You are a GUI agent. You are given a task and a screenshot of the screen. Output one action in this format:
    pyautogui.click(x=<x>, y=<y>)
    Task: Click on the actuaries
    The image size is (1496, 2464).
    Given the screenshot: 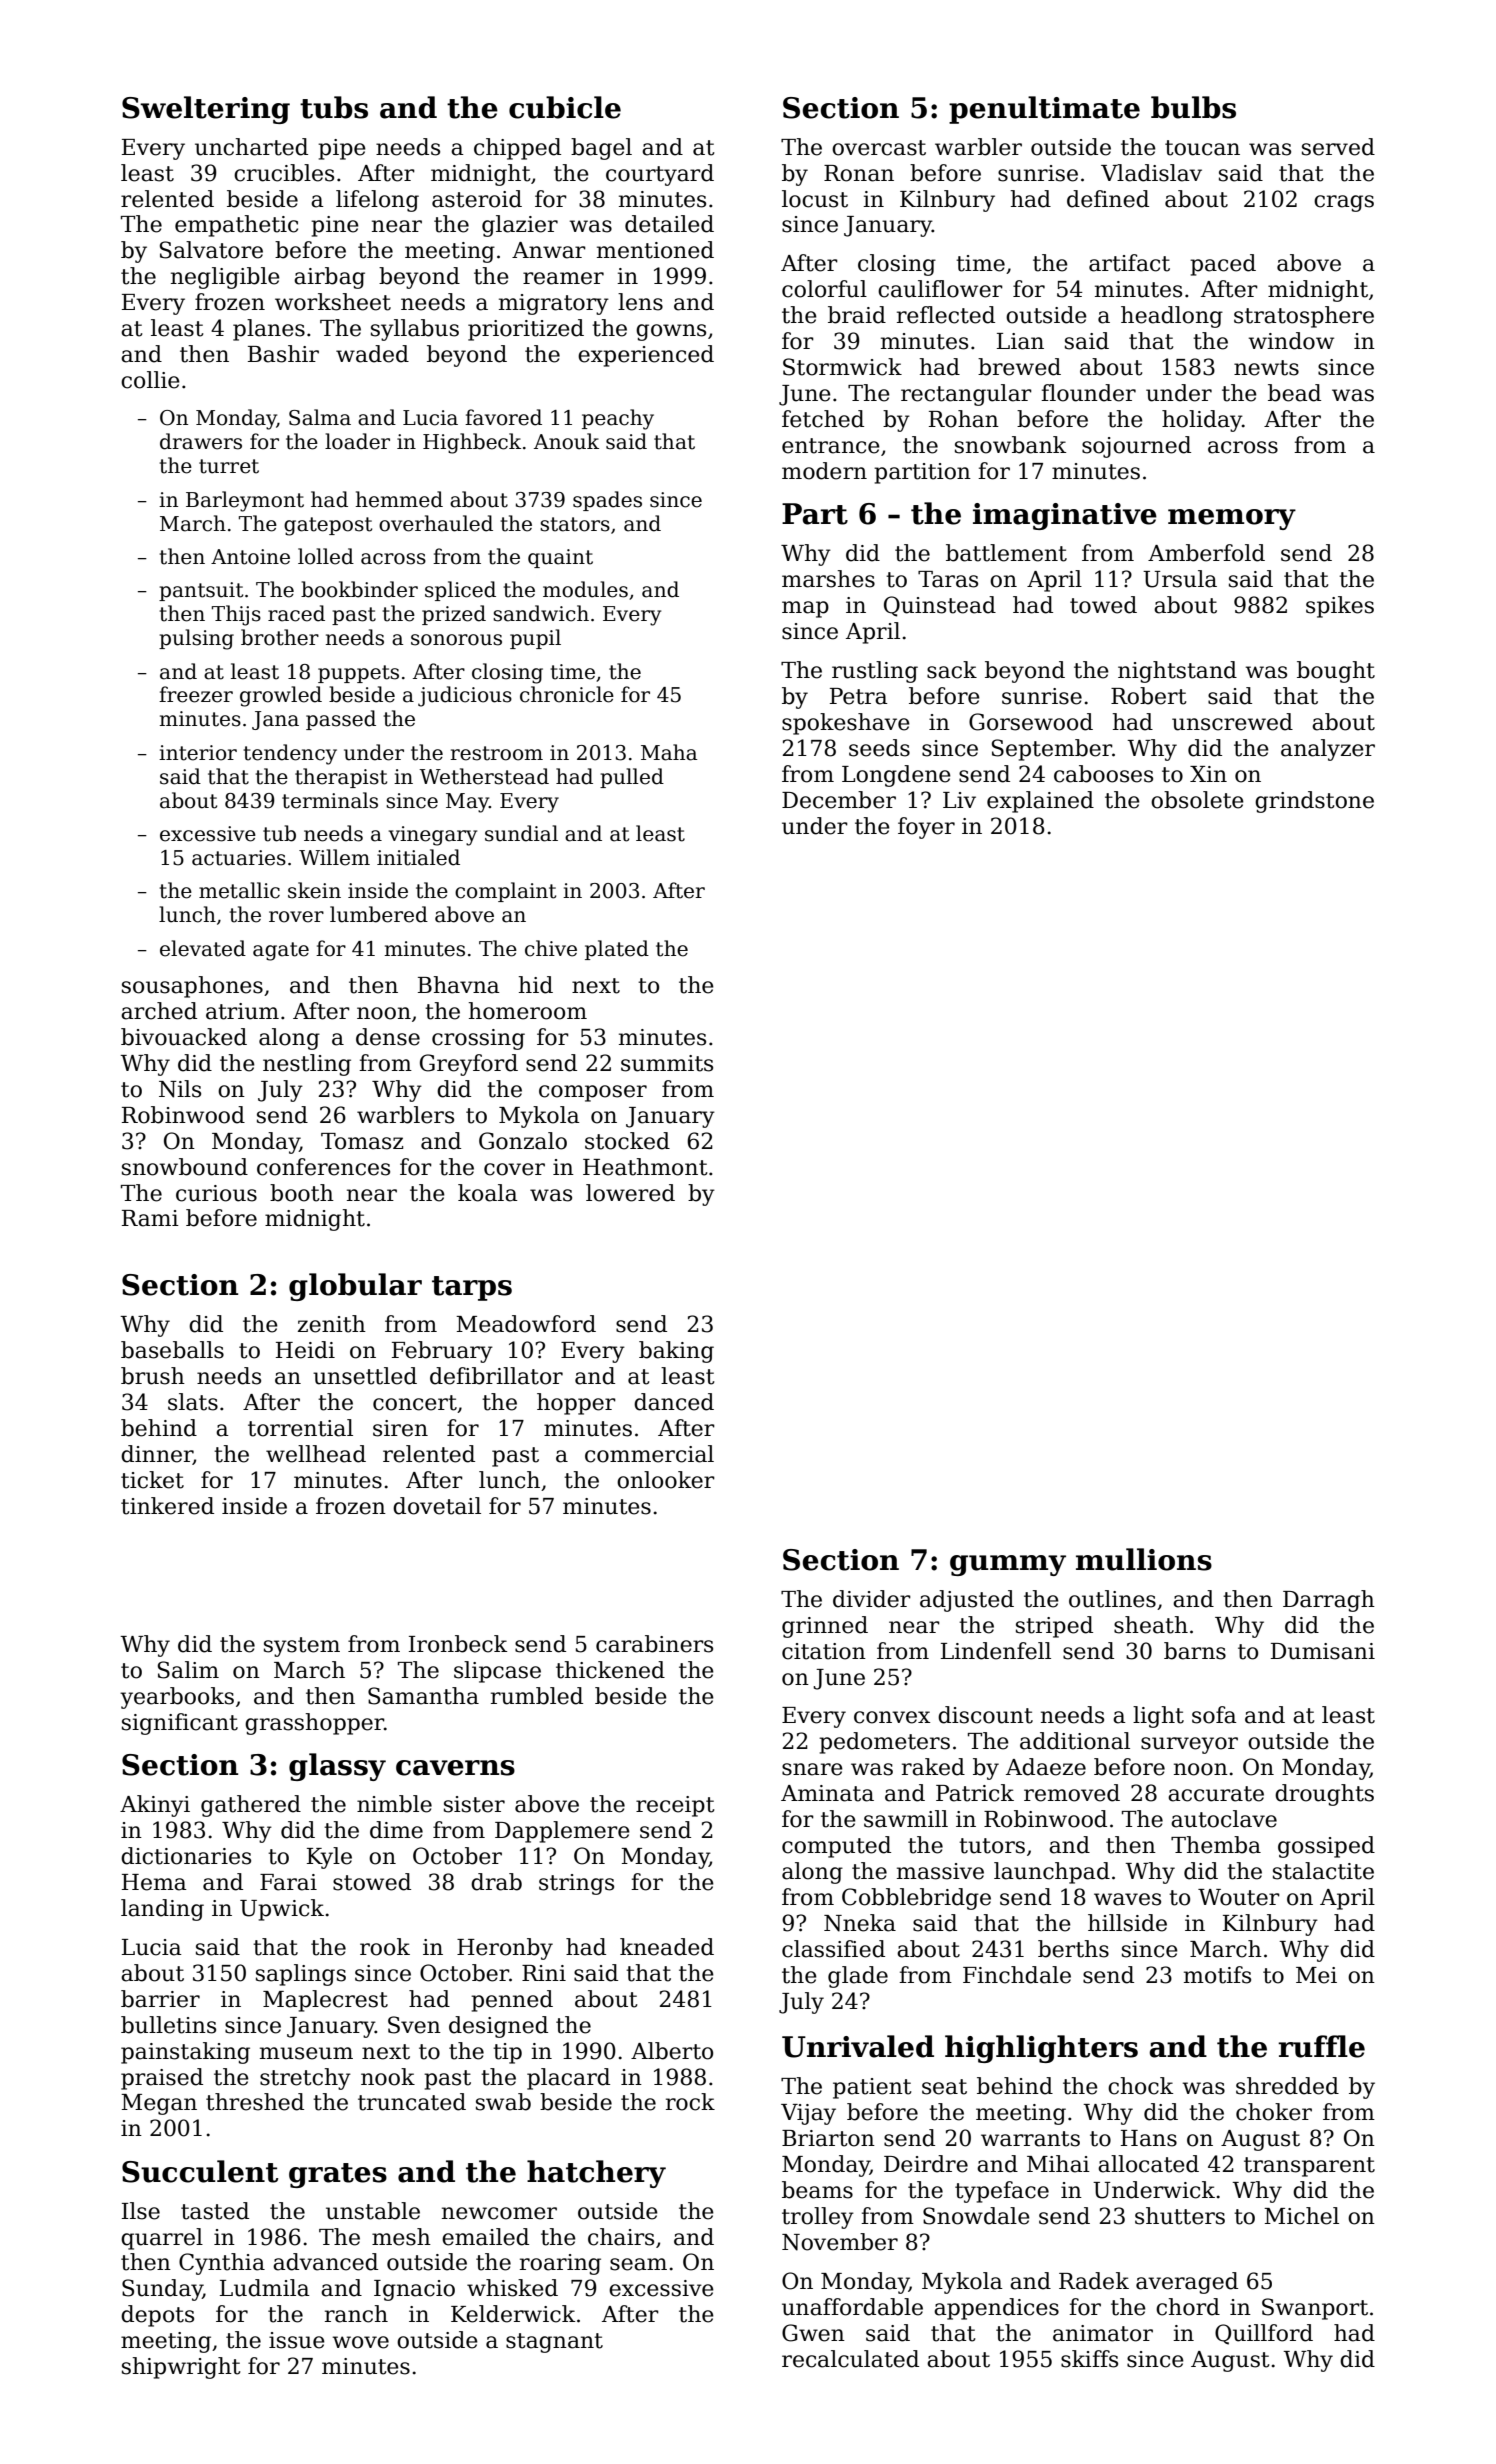 What is the action you would take?
    pyautogui.click(x=239, y=858)
